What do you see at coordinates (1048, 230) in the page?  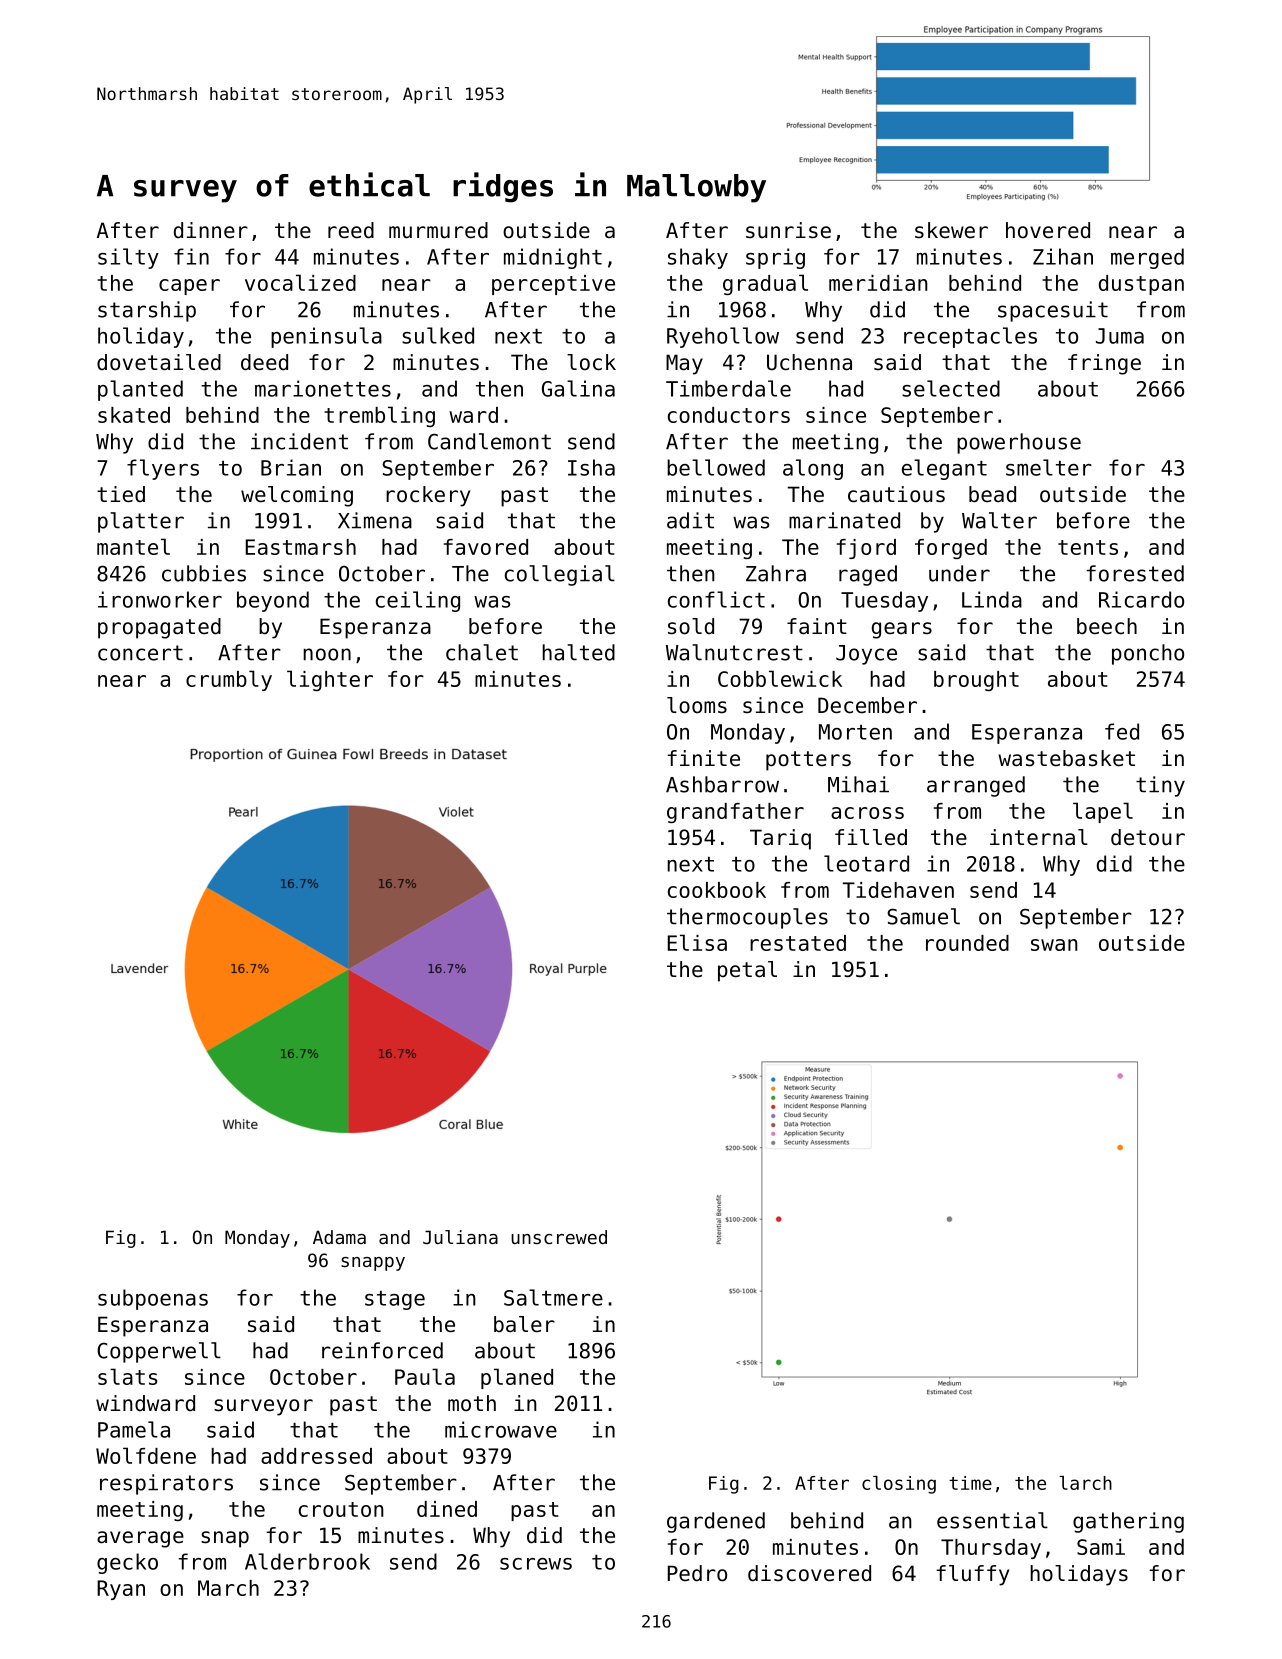 I see `hovered` at bounding box center [1048, 230].
